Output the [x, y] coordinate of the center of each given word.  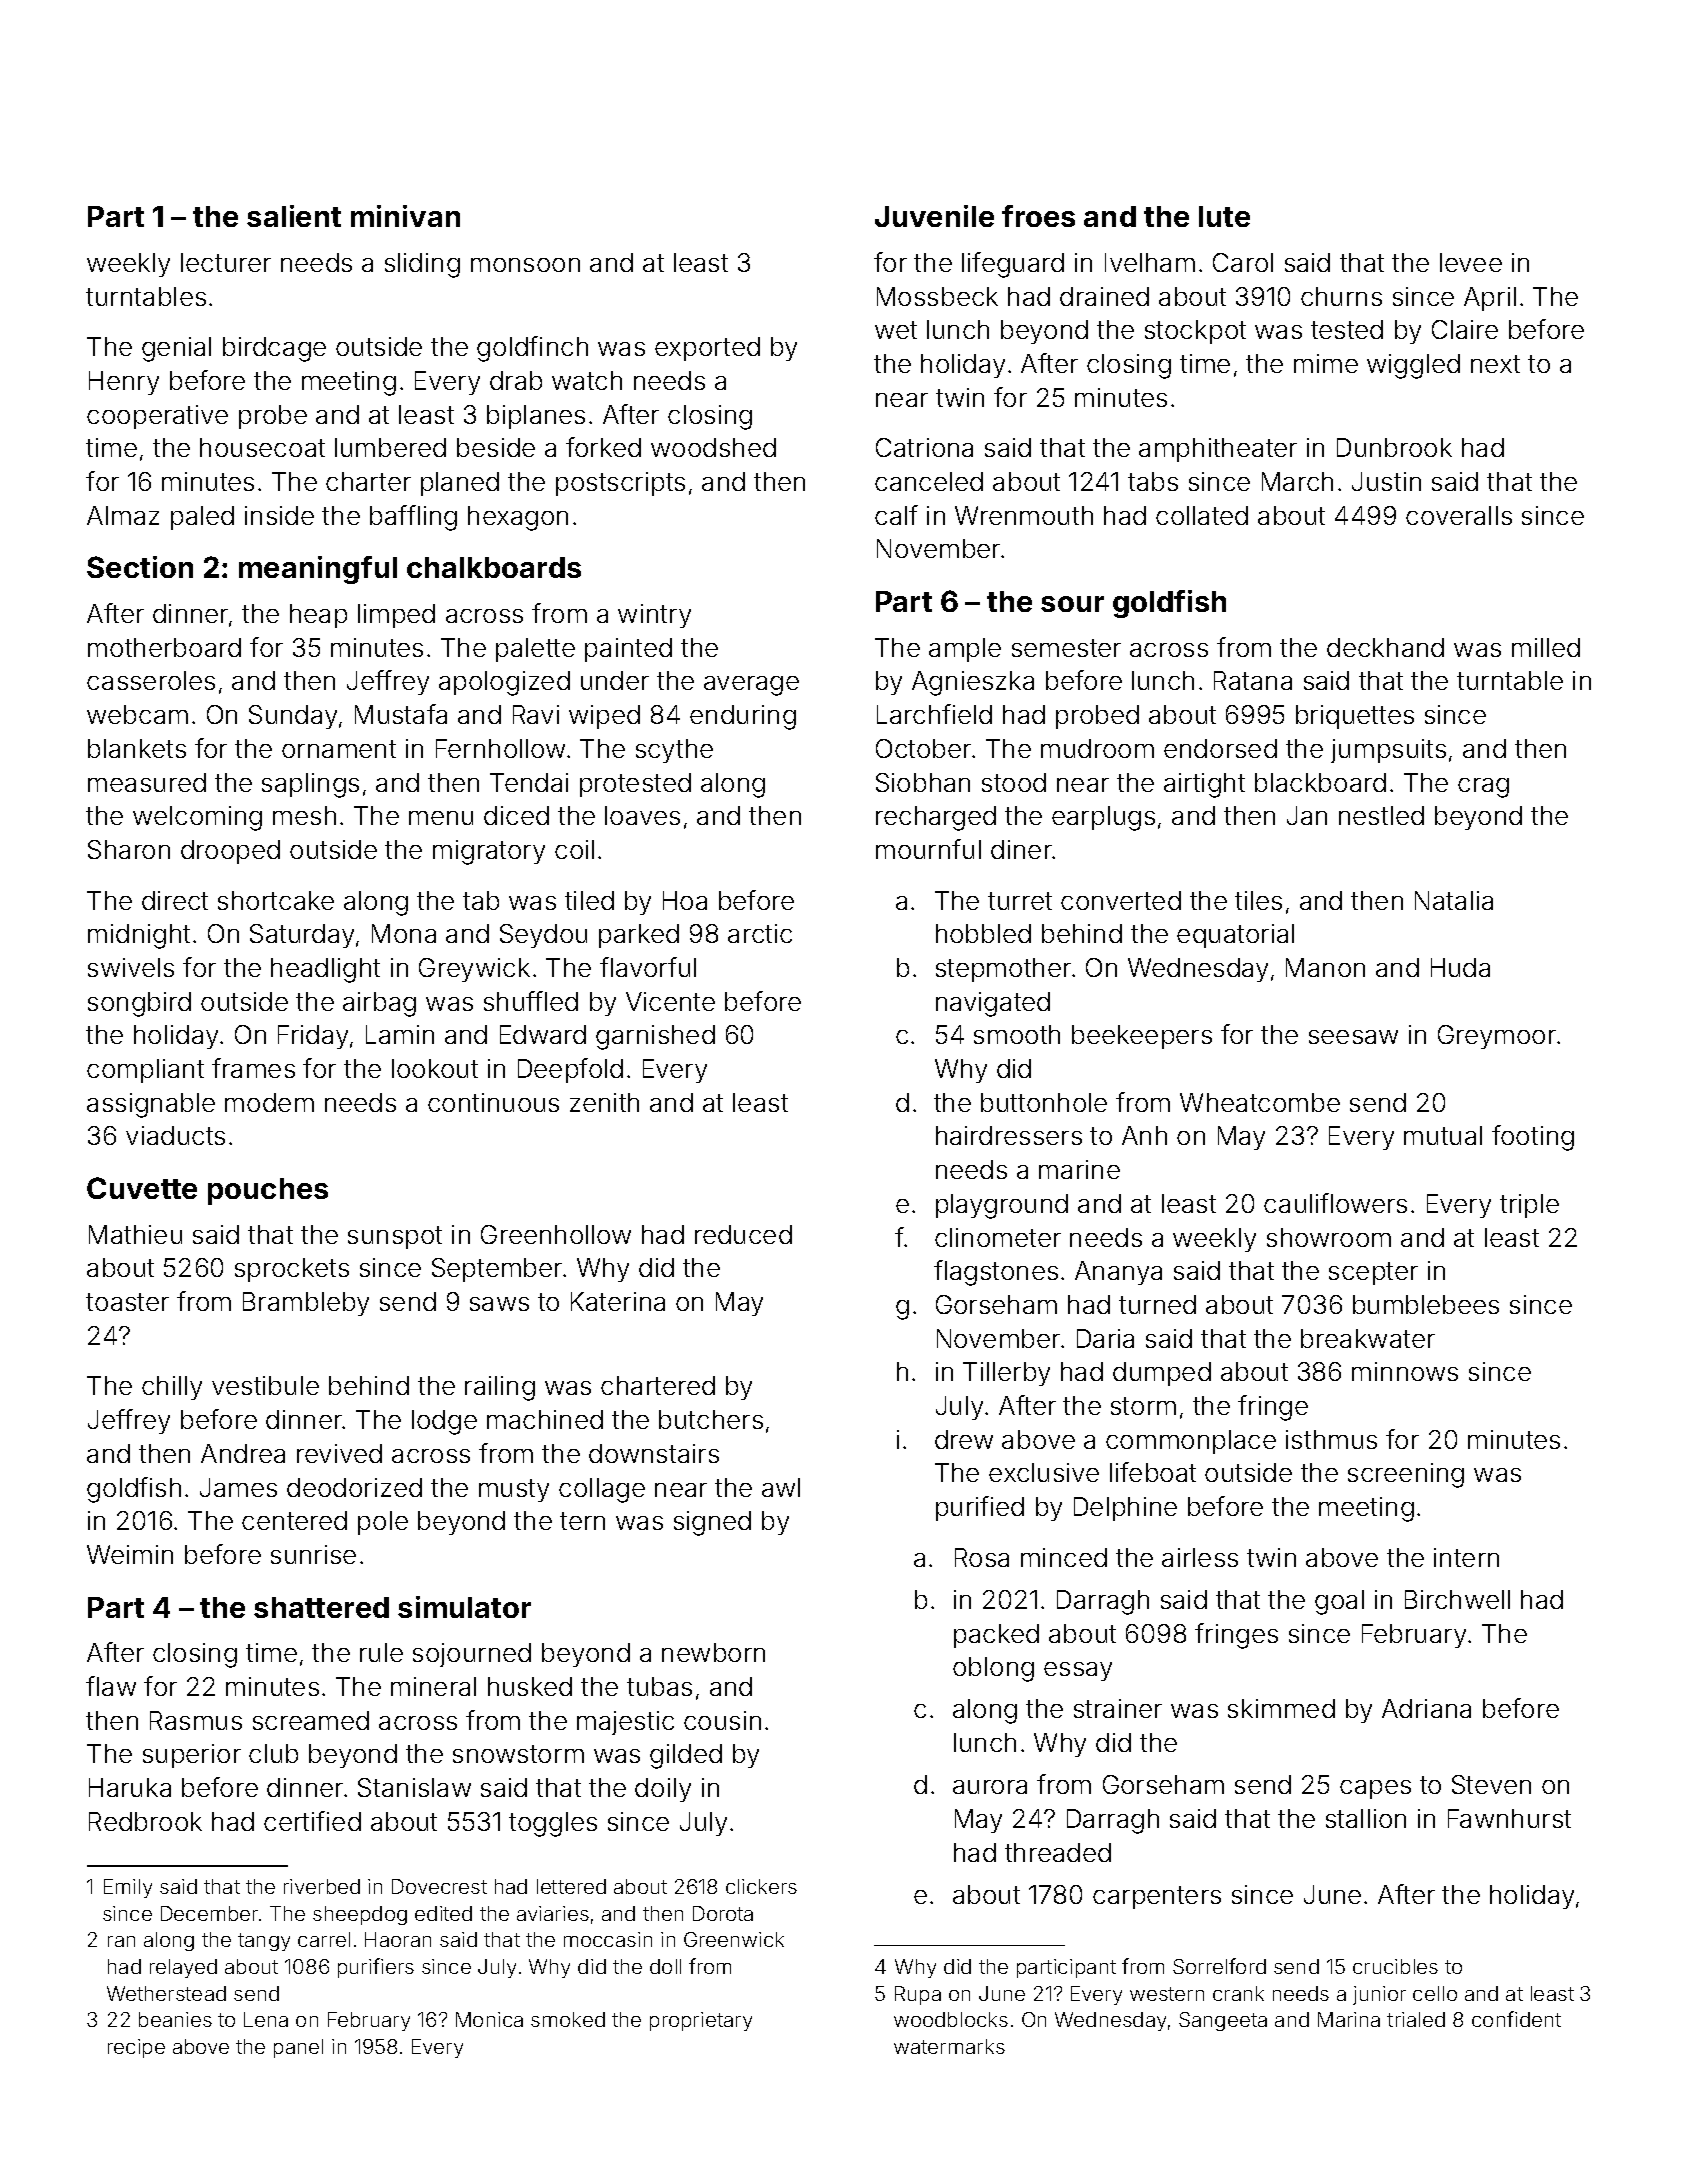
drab [516, 380]
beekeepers [1142, 1037]
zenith [604, 1102]
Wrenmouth [1024, 515]
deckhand [1385, 647]
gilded [686, 1756]
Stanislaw [414, 1787]
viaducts [175, 1135]
